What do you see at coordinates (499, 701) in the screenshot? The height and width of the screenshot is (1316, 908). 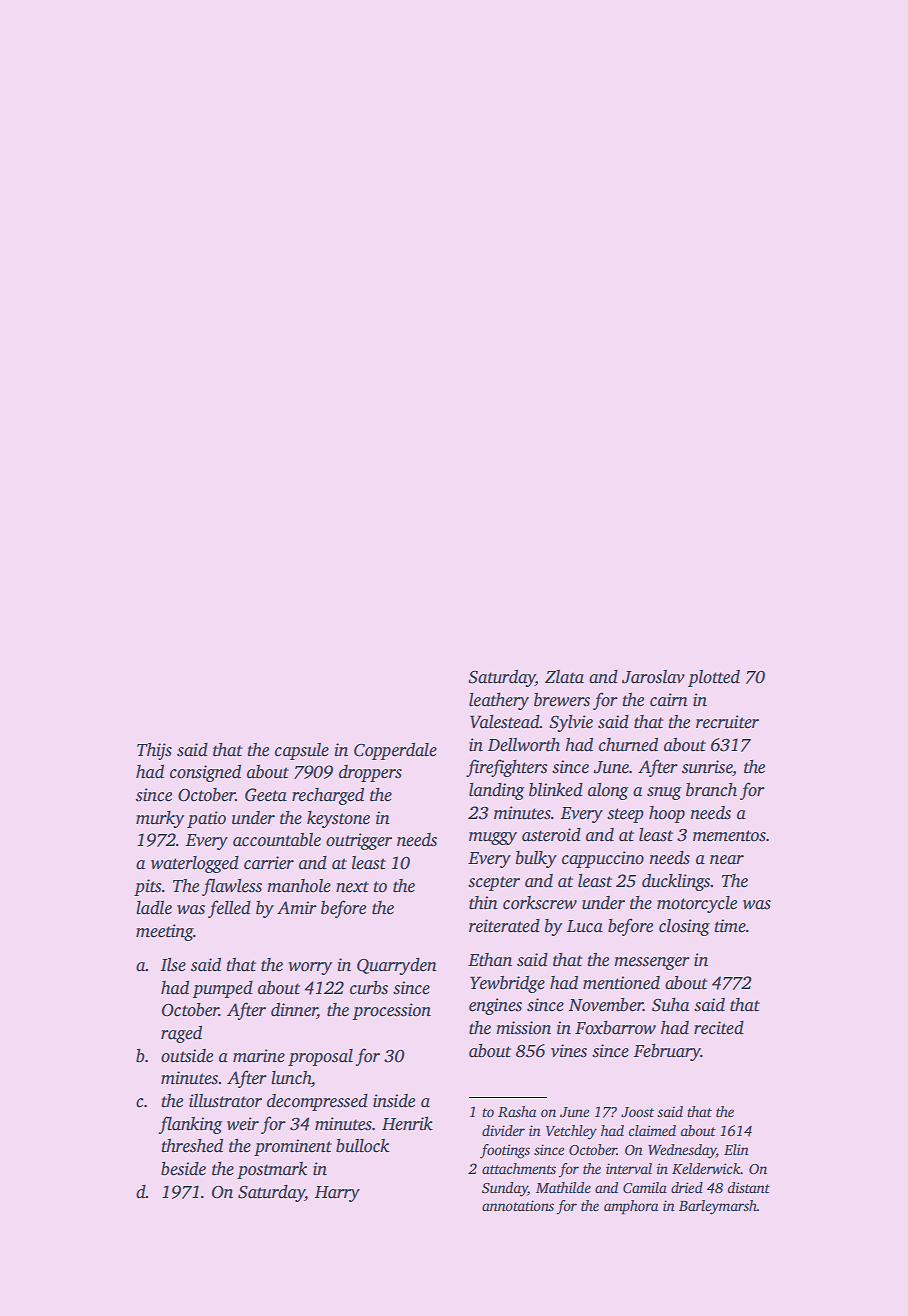 I see `leathery` at bounding box center [499, 701].
